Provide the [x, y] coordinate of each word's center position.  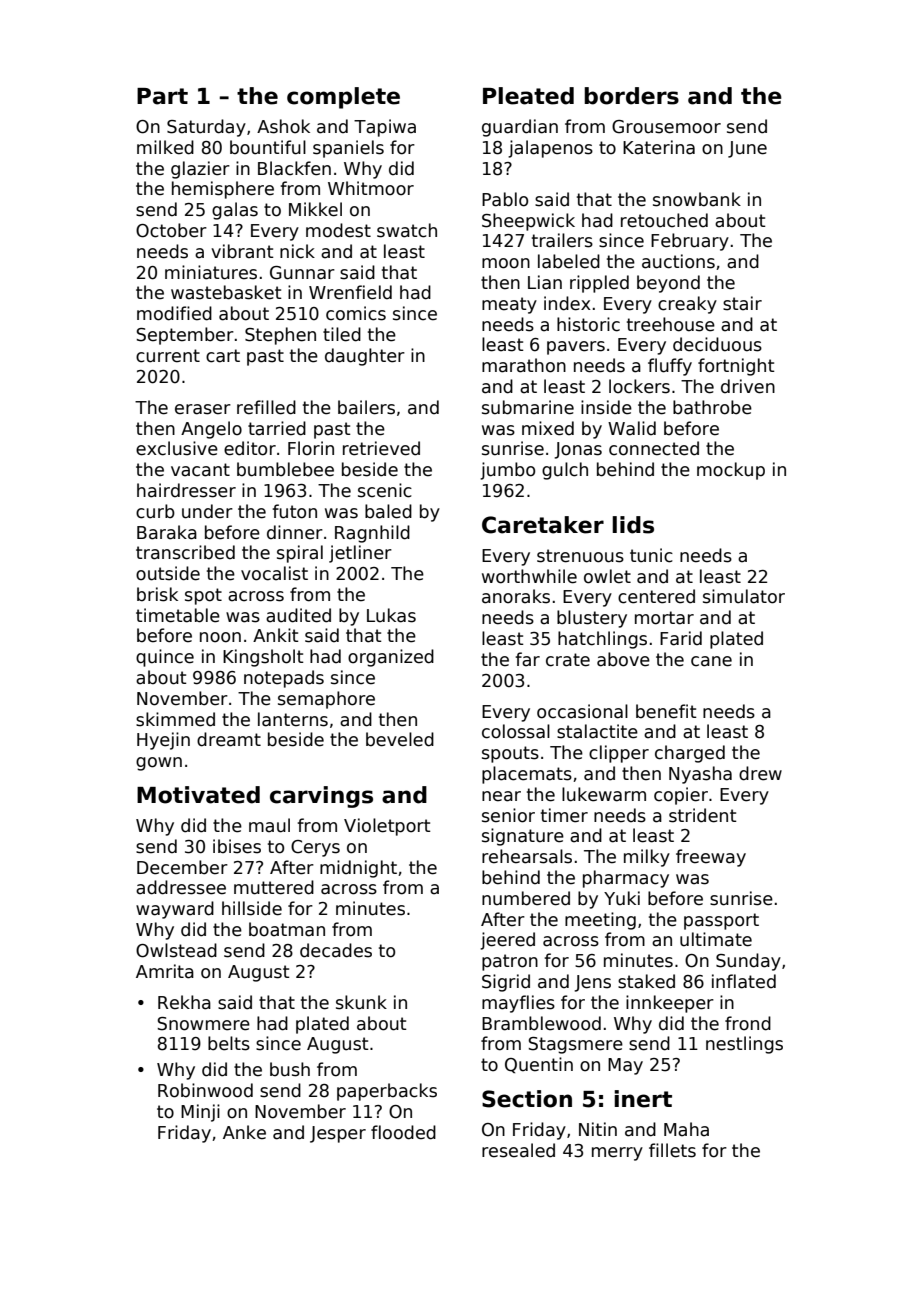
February [690, 242]
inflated [744, 981]
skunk [361, 1002]
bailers [366, 407]
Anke [244, 1132]
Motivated [198, 795]
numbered [526, 898]
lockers [639, 386]
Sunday [748, 962]
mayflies [518, 1004]
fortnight [736, 367]
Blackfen [294, 168]
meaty [509, 305]
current [168, 356]
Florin [311, 448]
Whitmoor [371, 188]
